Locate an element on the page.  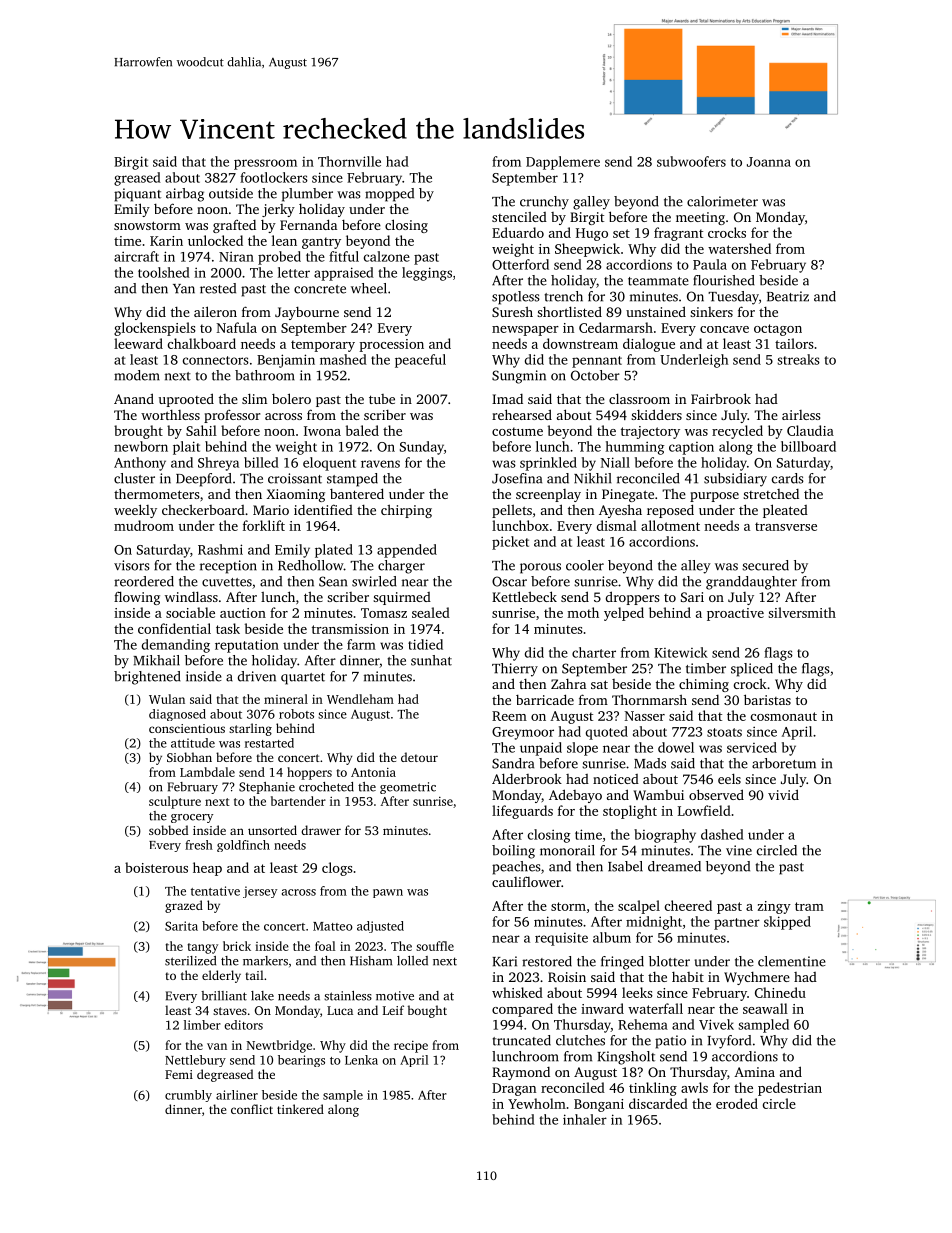
Beatriz is located at coordinates (788, 296).
